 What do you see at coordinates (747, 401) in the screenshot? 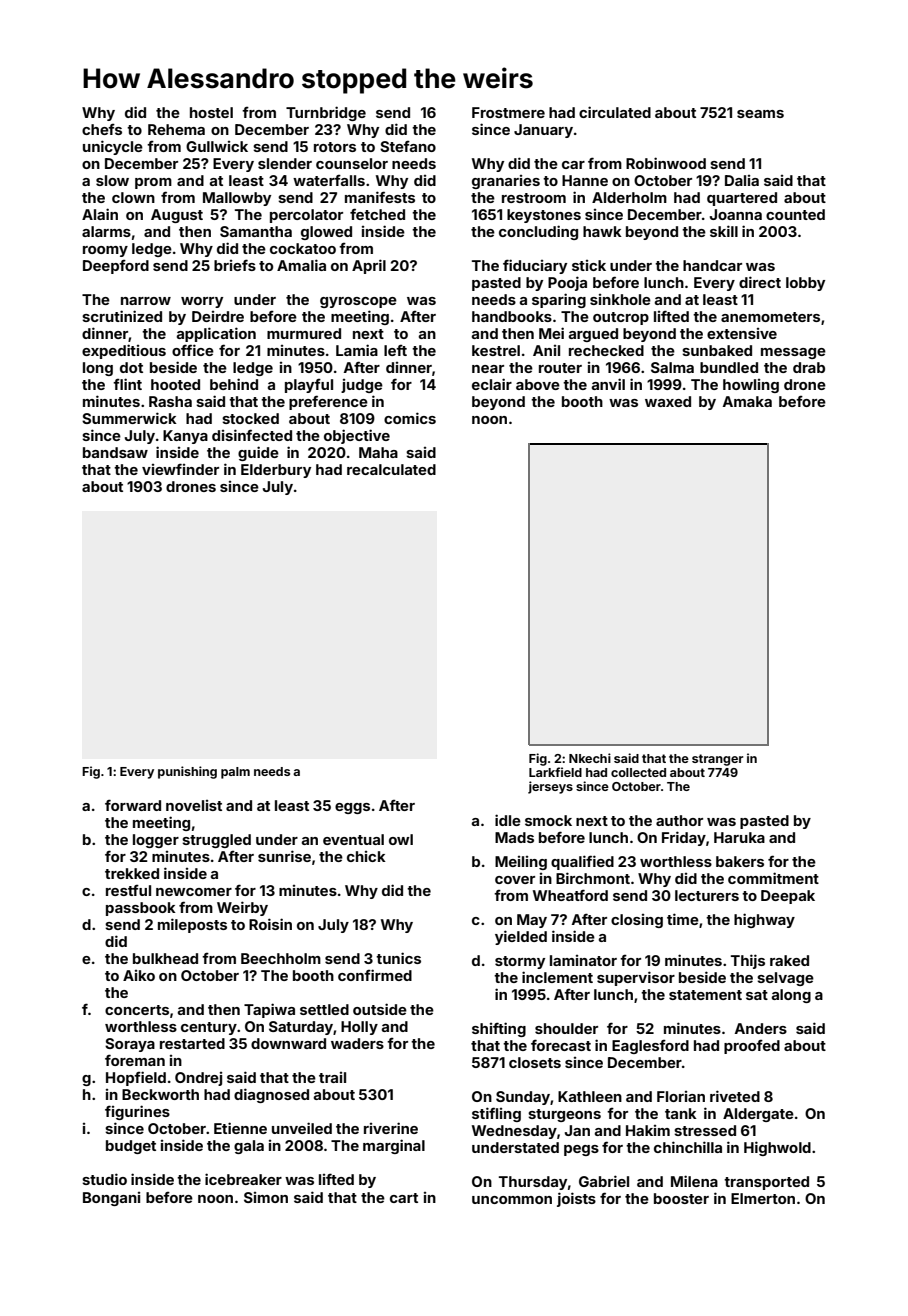
I see `Amaka` at bounding box center [747, 401].
